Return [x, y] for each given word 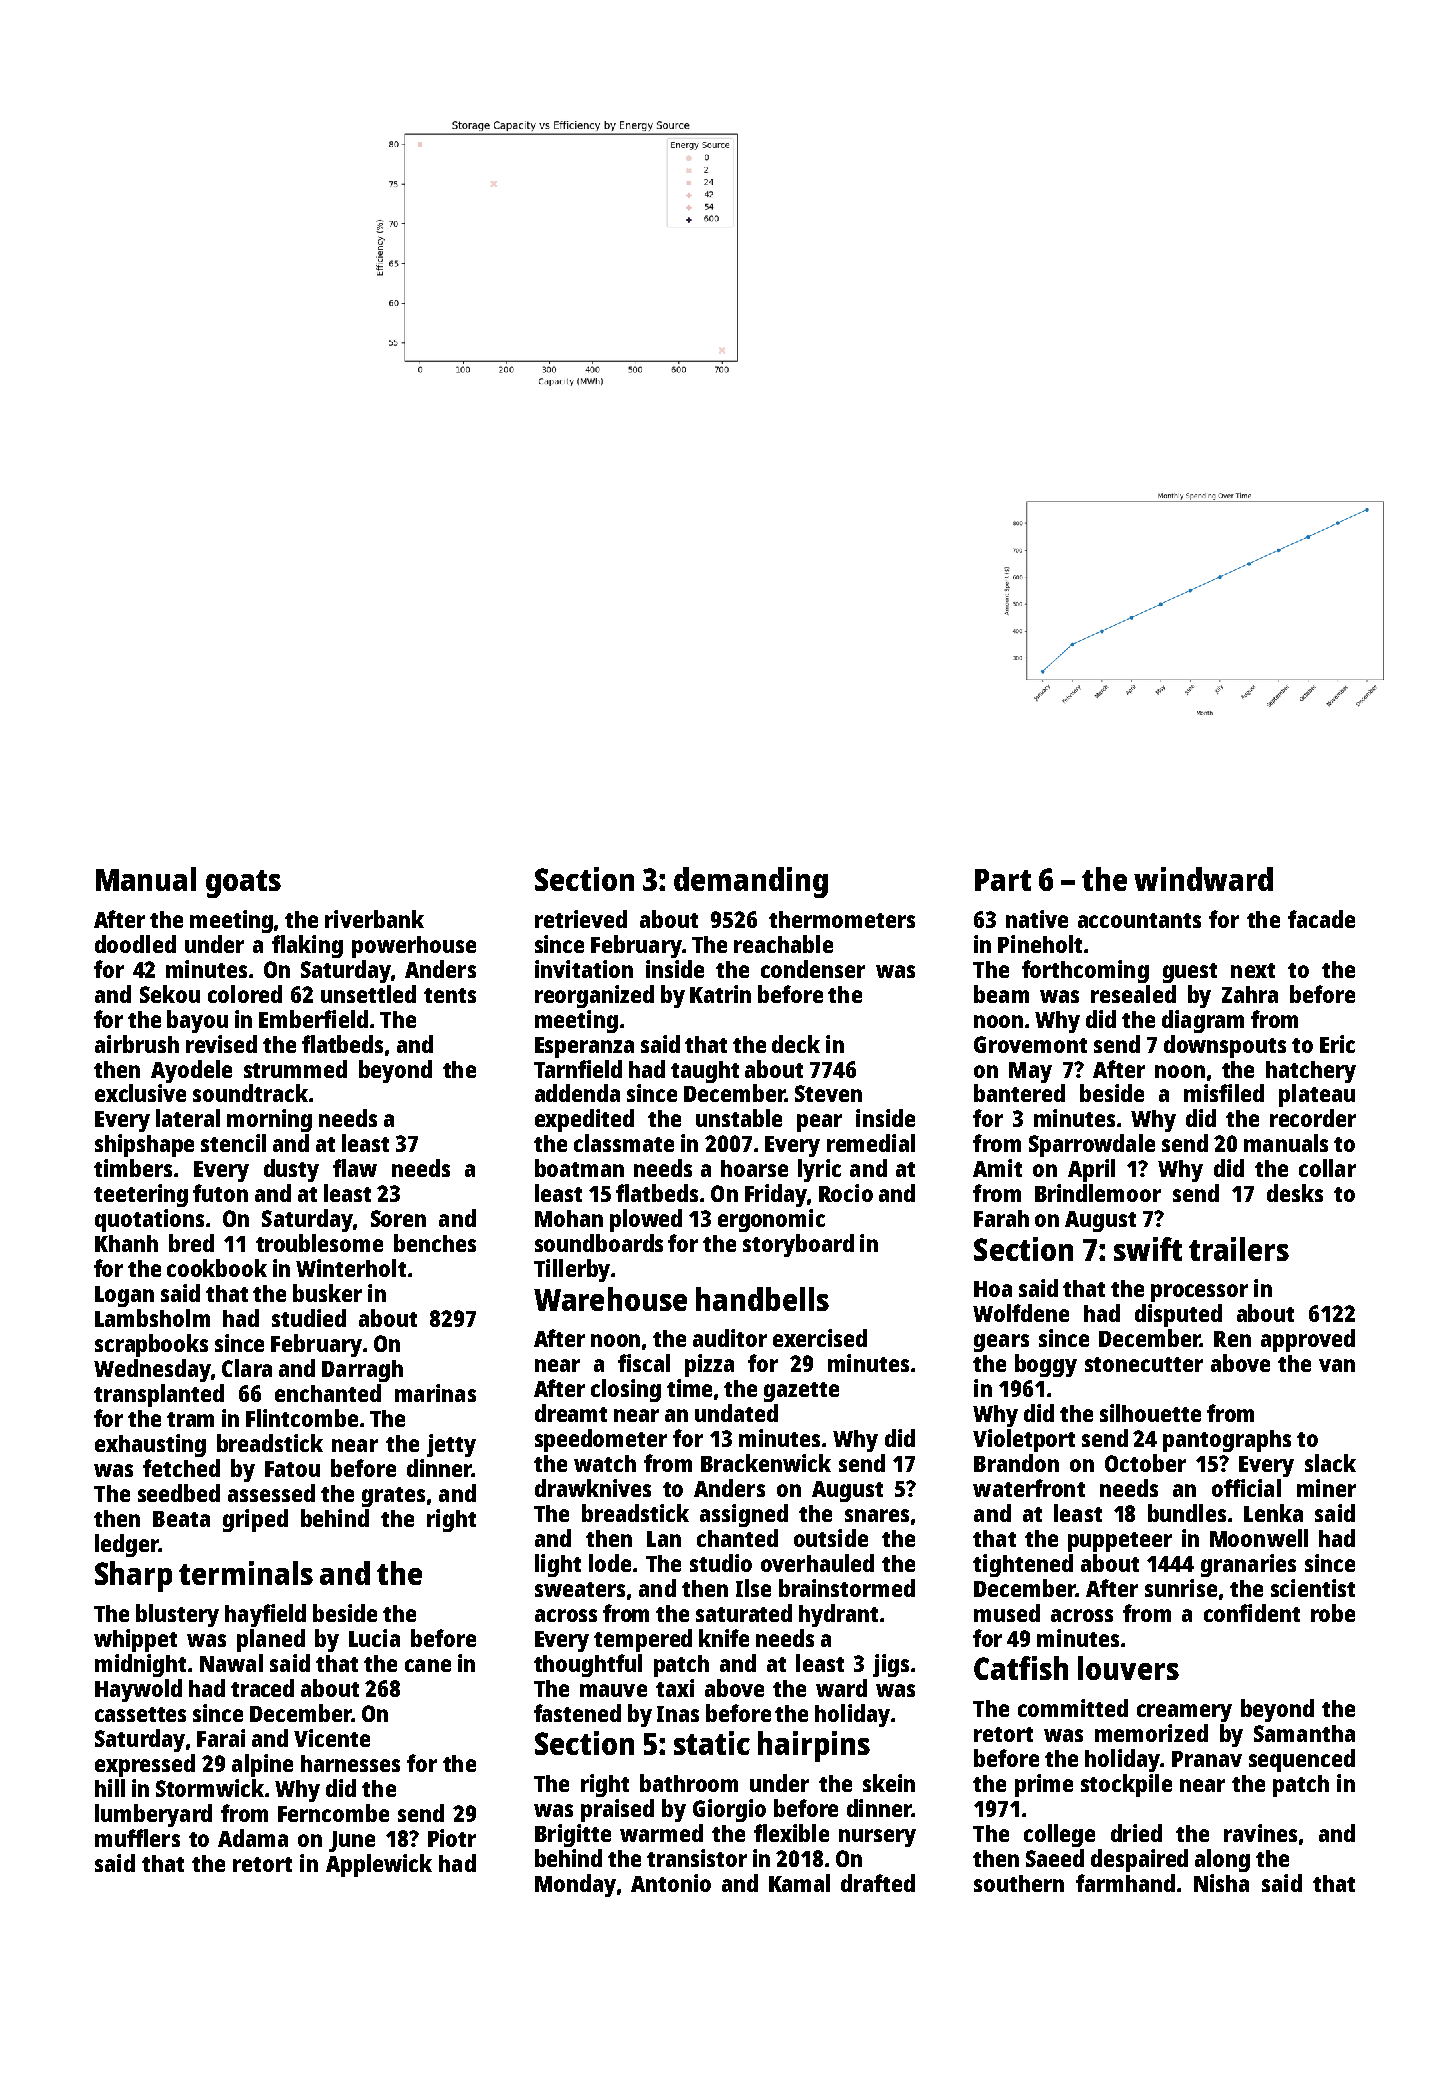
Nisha [1221, 1883]
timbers [133, 1168]
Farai [221, 1738]
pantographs [1227, 1441]
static [712, 1743]
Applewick [379, 1865]
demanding [751, 882]
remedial [871, 1143]
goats [243, 884]
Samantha [1304, 1733]
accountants [1139, 920]
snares [877, 1515]
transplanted [159, 1395]
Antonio [671, 1883]
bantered [1019, 1093]
